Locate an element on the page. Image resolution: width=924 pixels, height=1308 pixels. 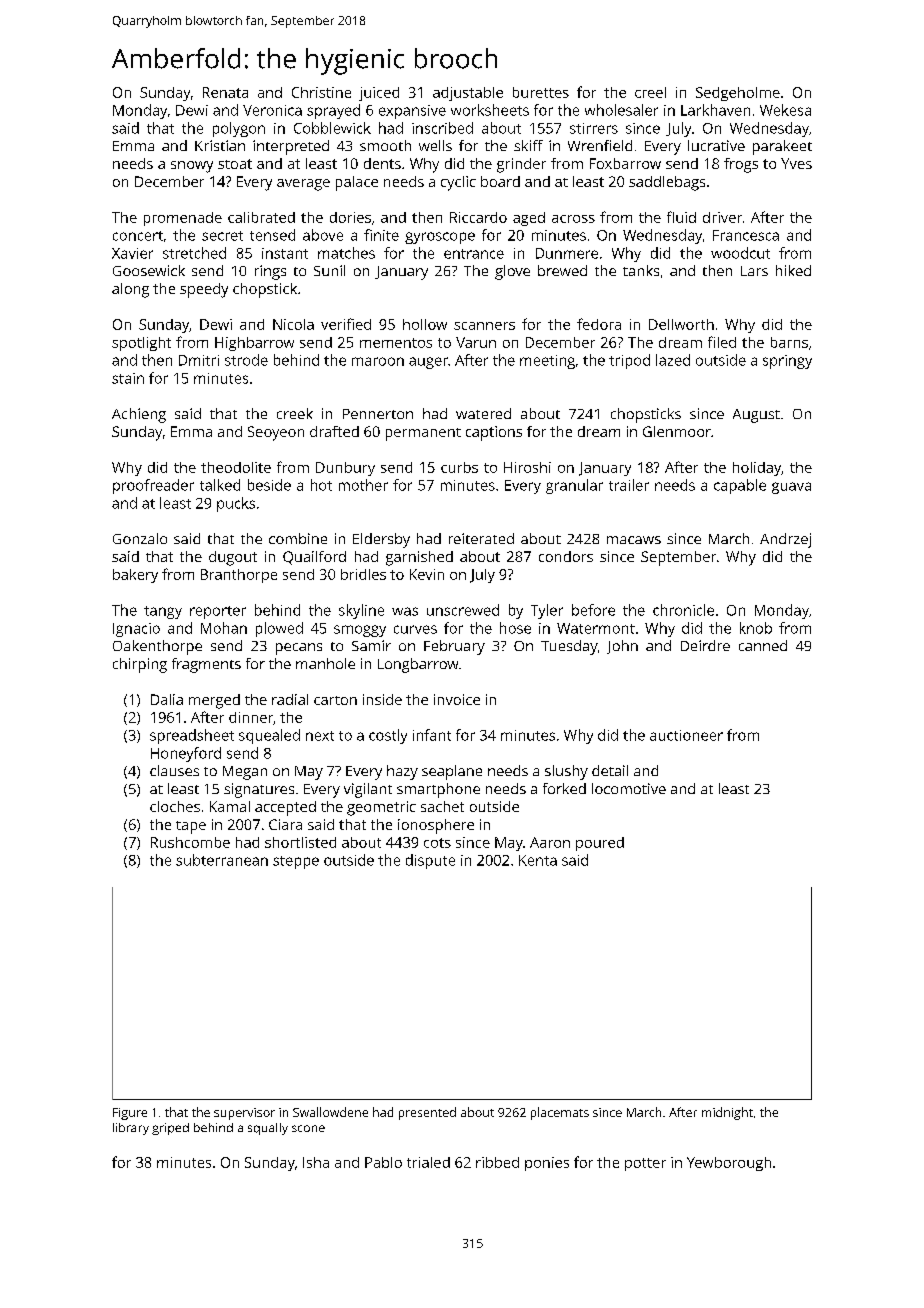
potter is located at coordinates (645, 1164).
